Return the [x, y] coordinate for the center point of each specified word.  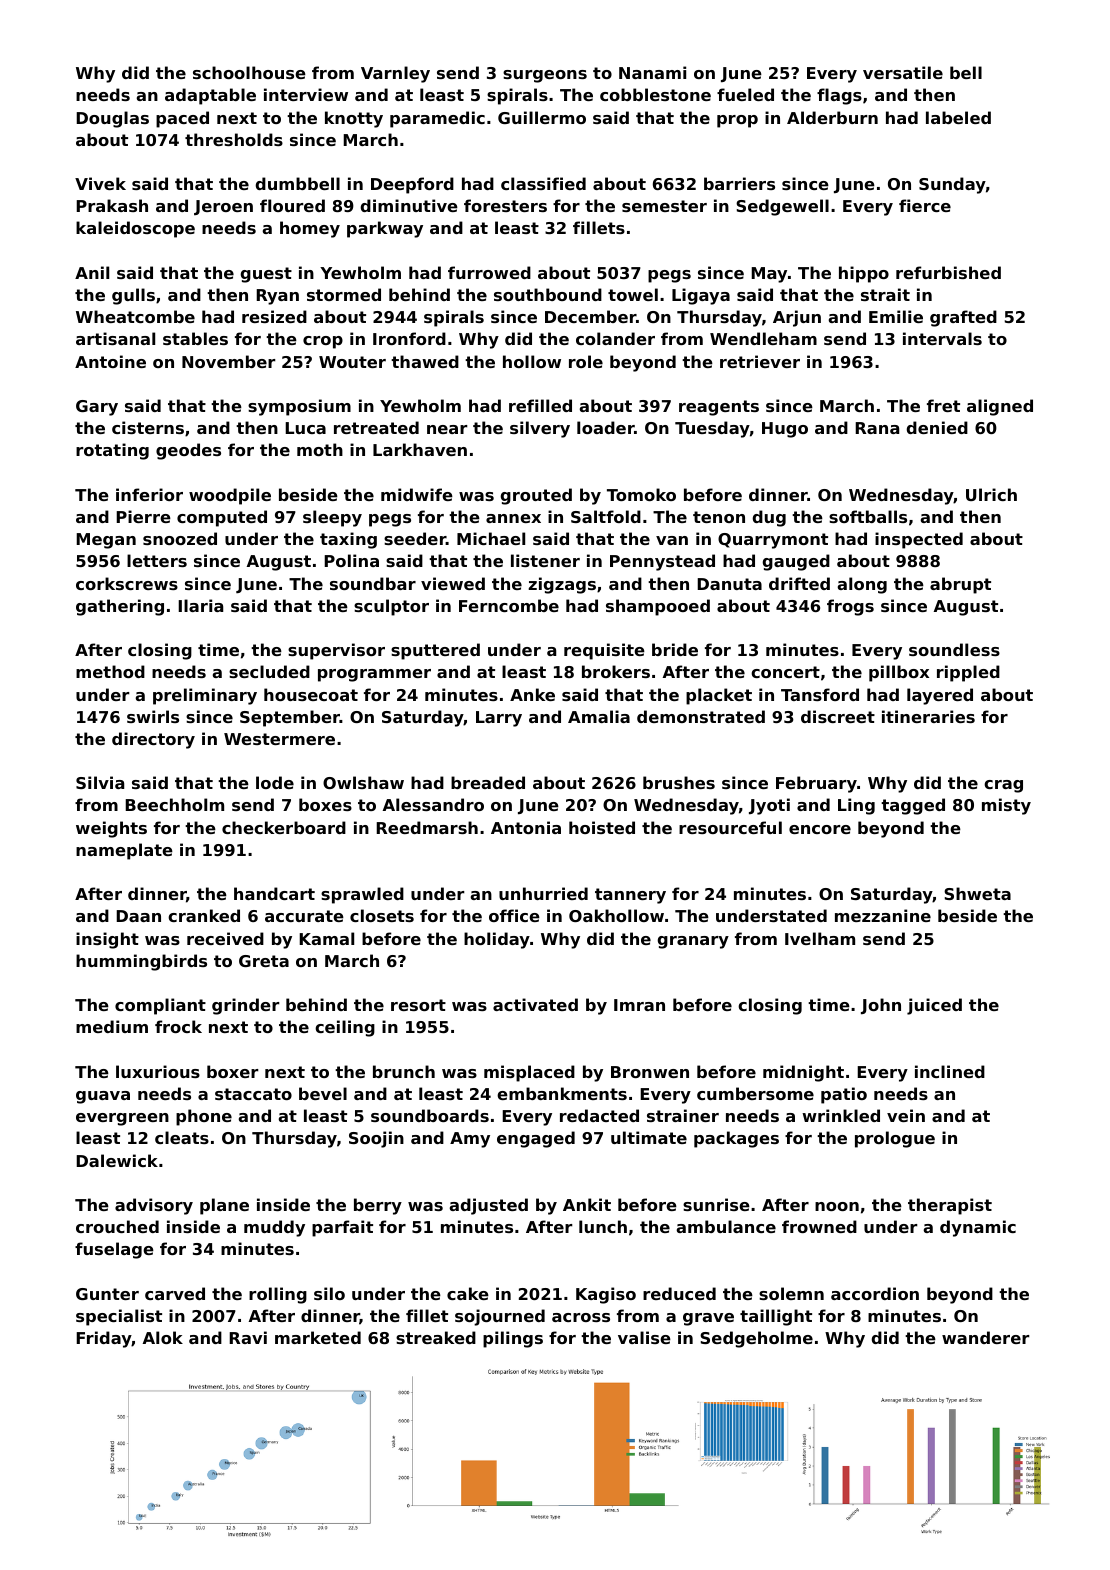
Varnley [395, 74]
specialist [119, 1317]
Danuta [729, 584]
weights [111, 829]
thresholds [234, 139]
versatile [903, 72]
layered [940, 696]
